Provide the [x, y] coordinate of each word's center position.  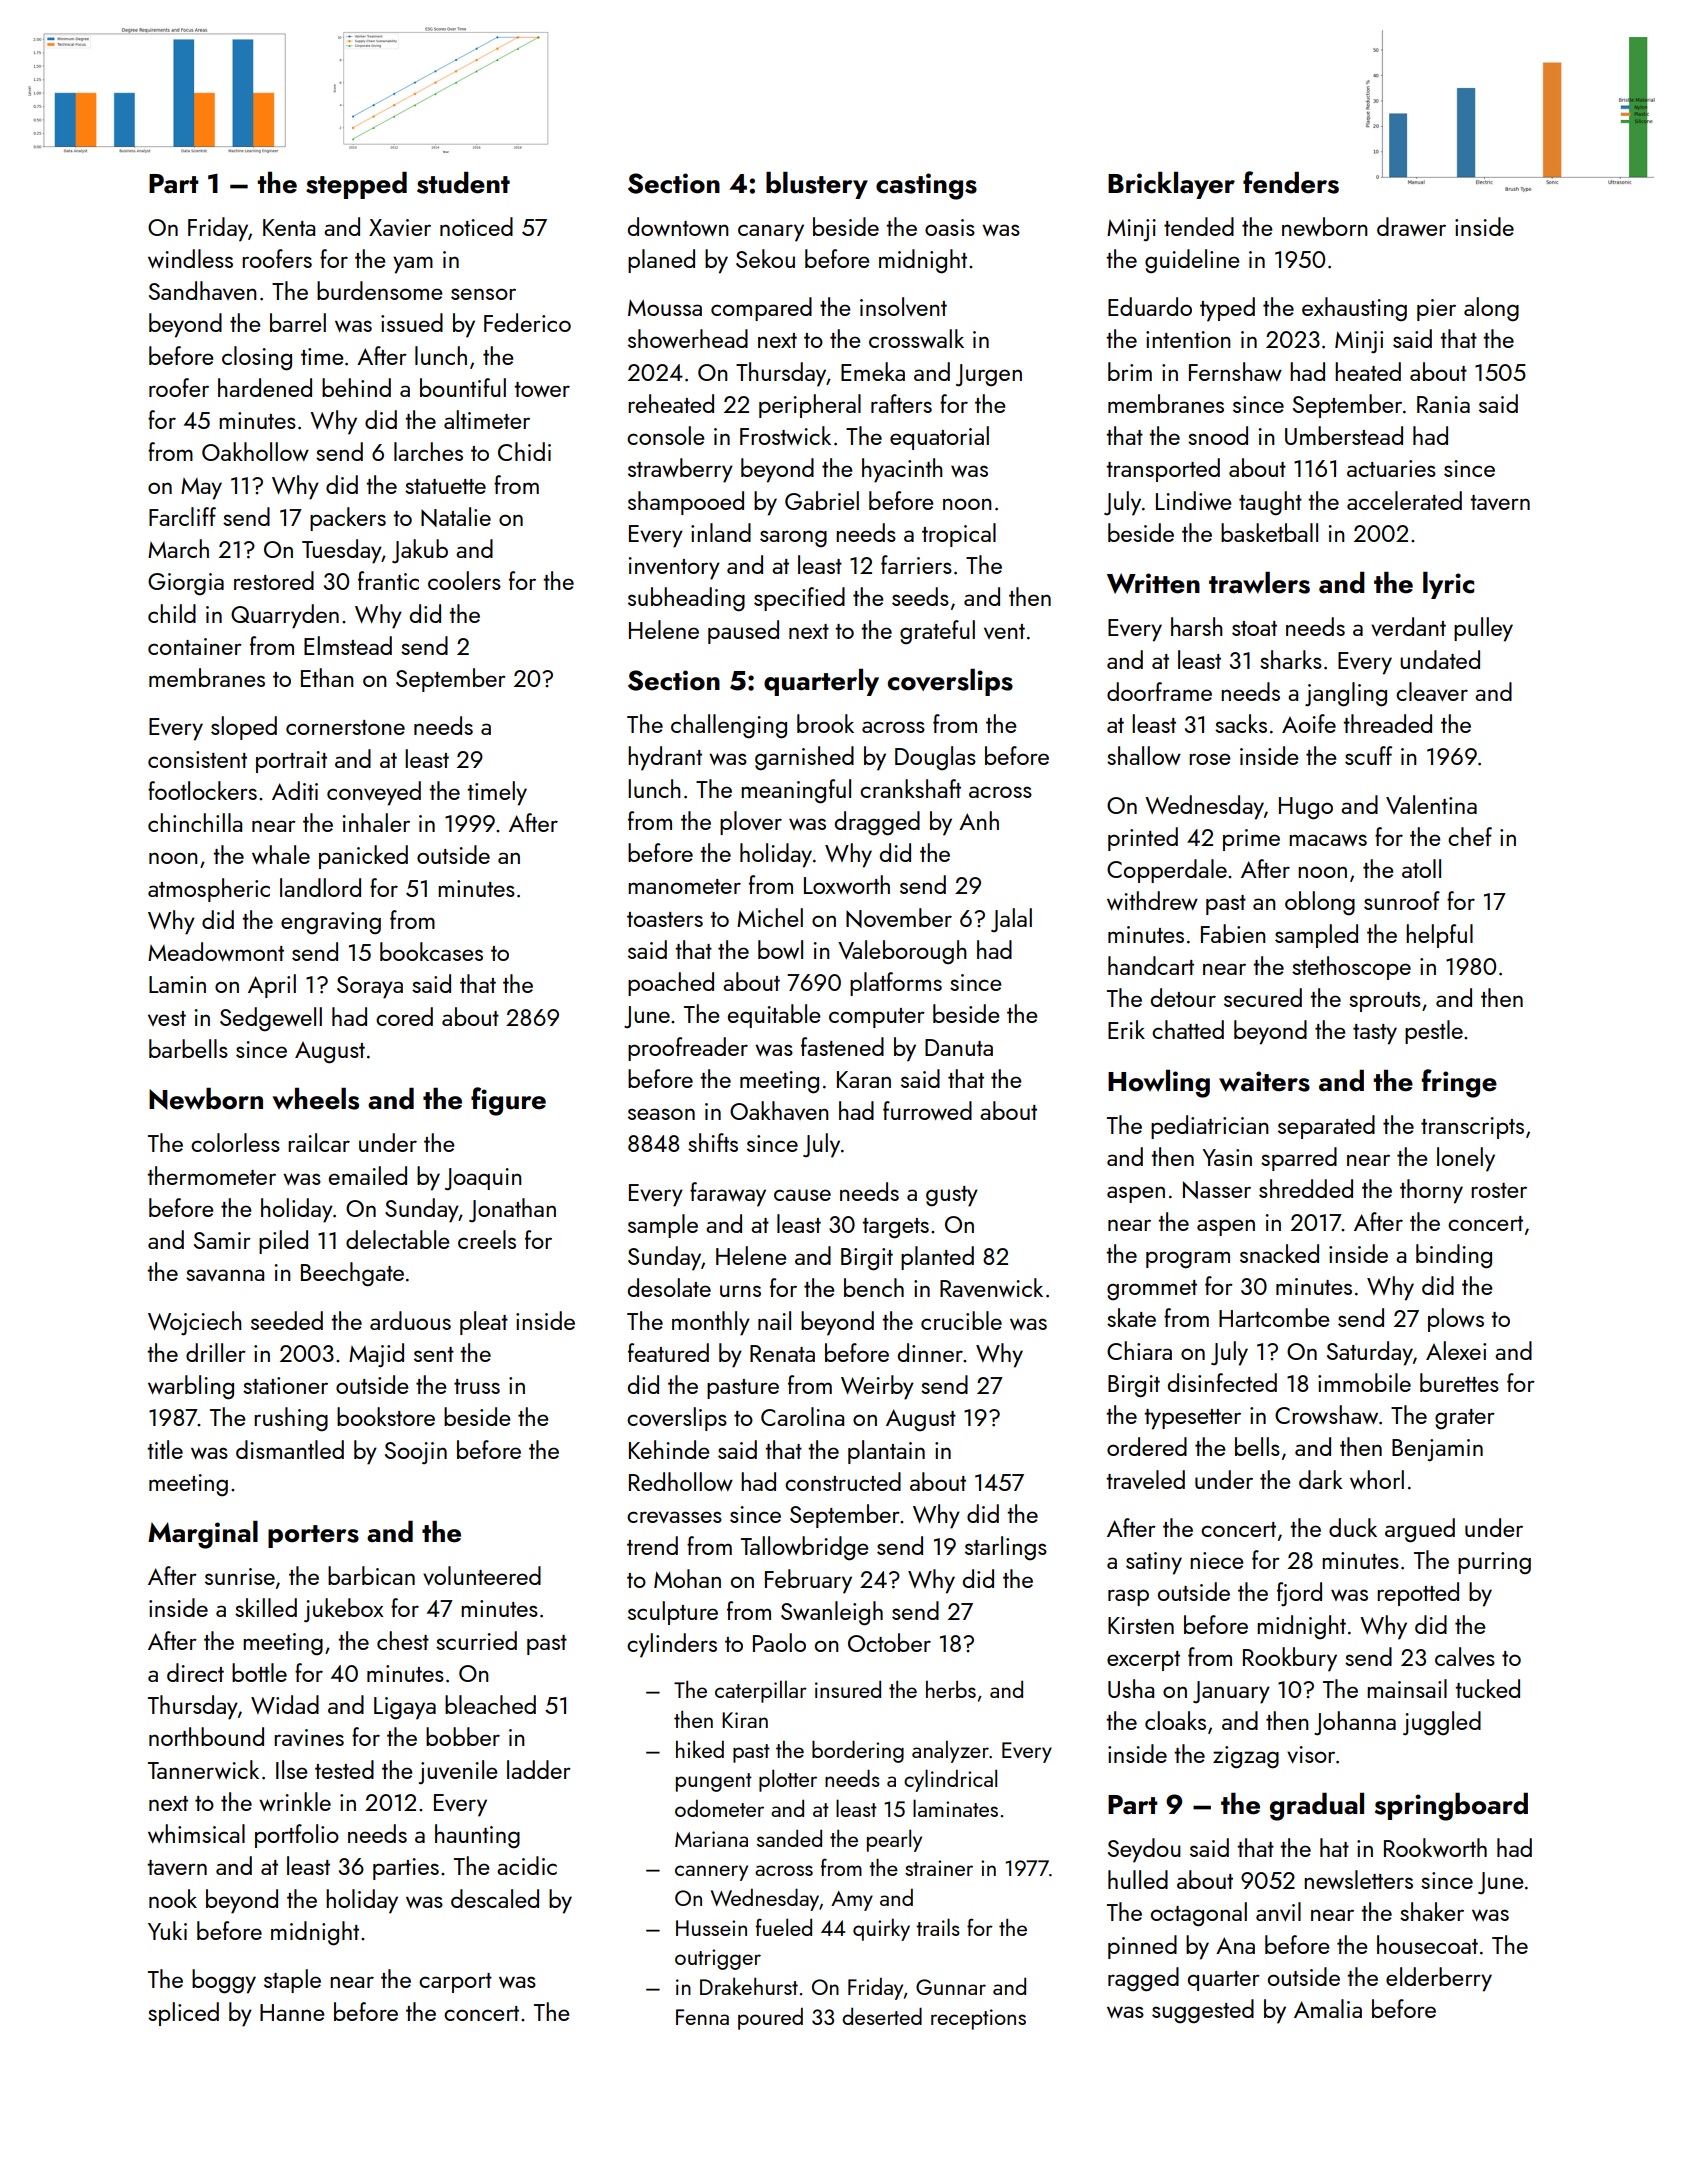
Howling [1159, 1084]
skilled [266, 1607]
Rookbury [1290, 1659]
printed [1143, 839]
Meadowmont [216, 951]
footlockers [202, 790]
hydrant [665, 758]
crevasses [674, 1517]
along [1491, 309]
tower [542, 389]
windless [190, 258]
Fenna [702, 2017]
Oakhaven [779, 1110]
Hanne [292, 2012]
